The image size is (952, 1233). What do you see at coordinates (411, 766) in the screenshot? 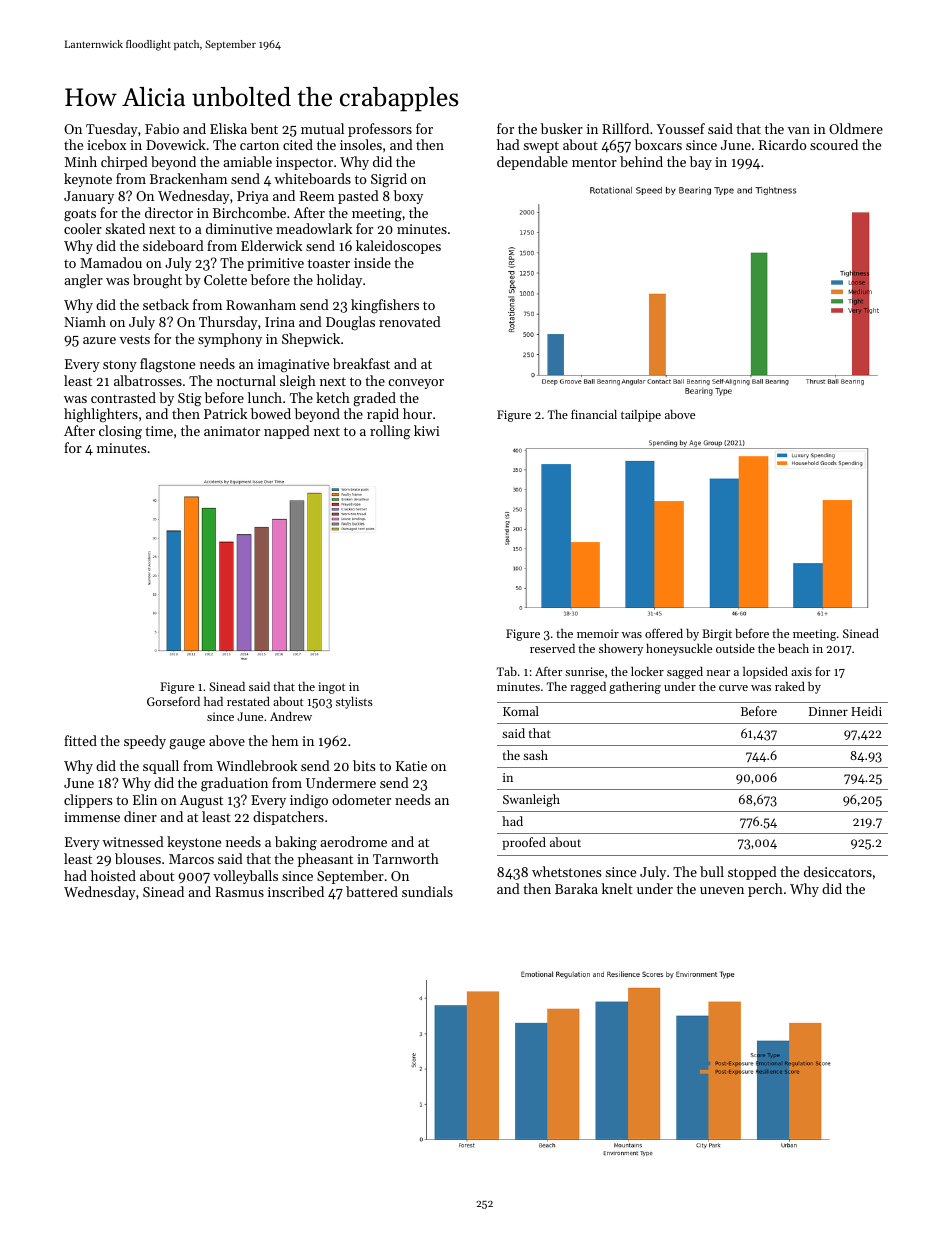
I see `Katie` at bounding box center [411, 766].
